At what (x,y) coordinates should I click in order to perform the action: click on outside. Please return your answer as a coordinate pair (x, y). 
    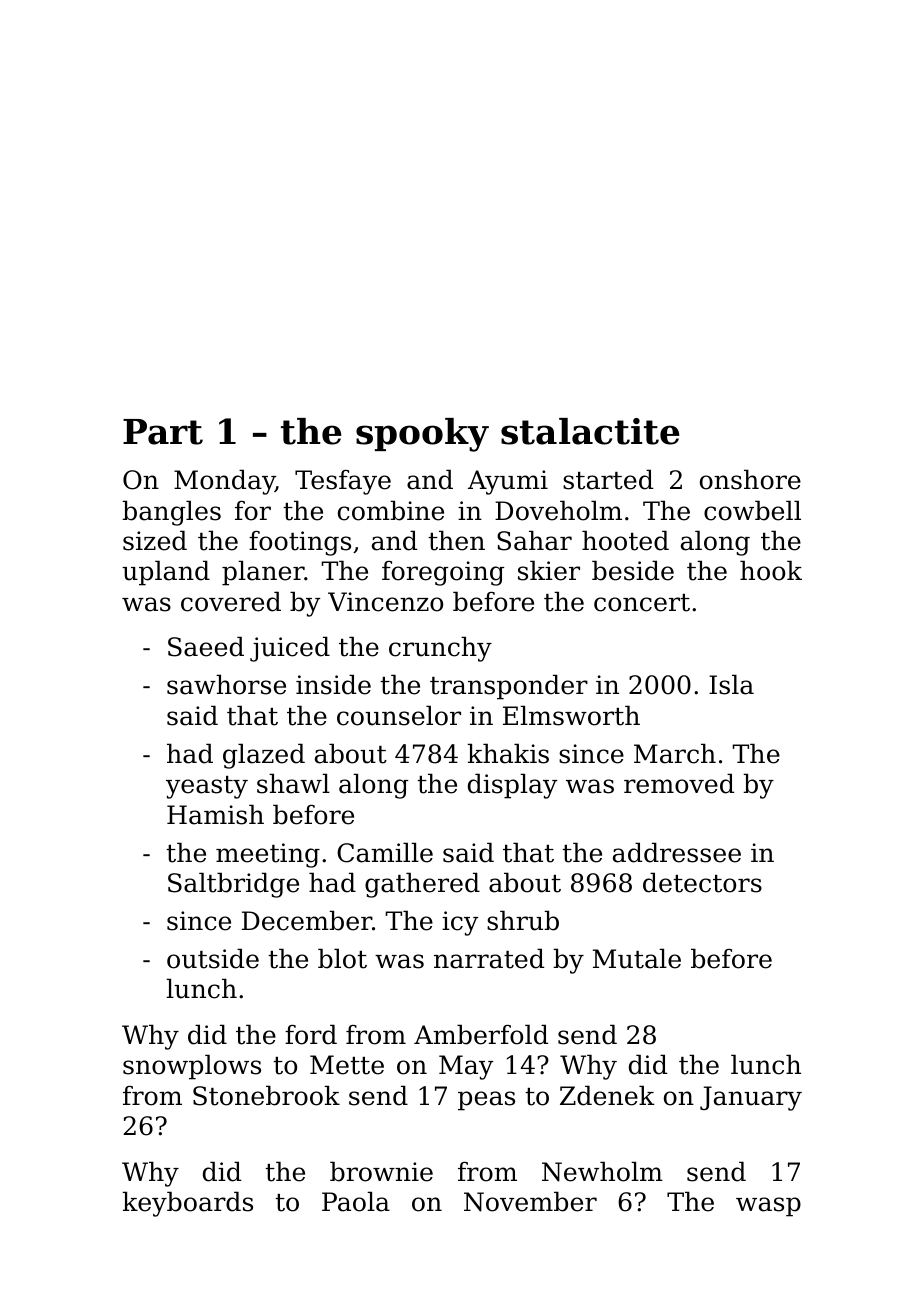
    Looking at the image, I should click on (213, 958).
